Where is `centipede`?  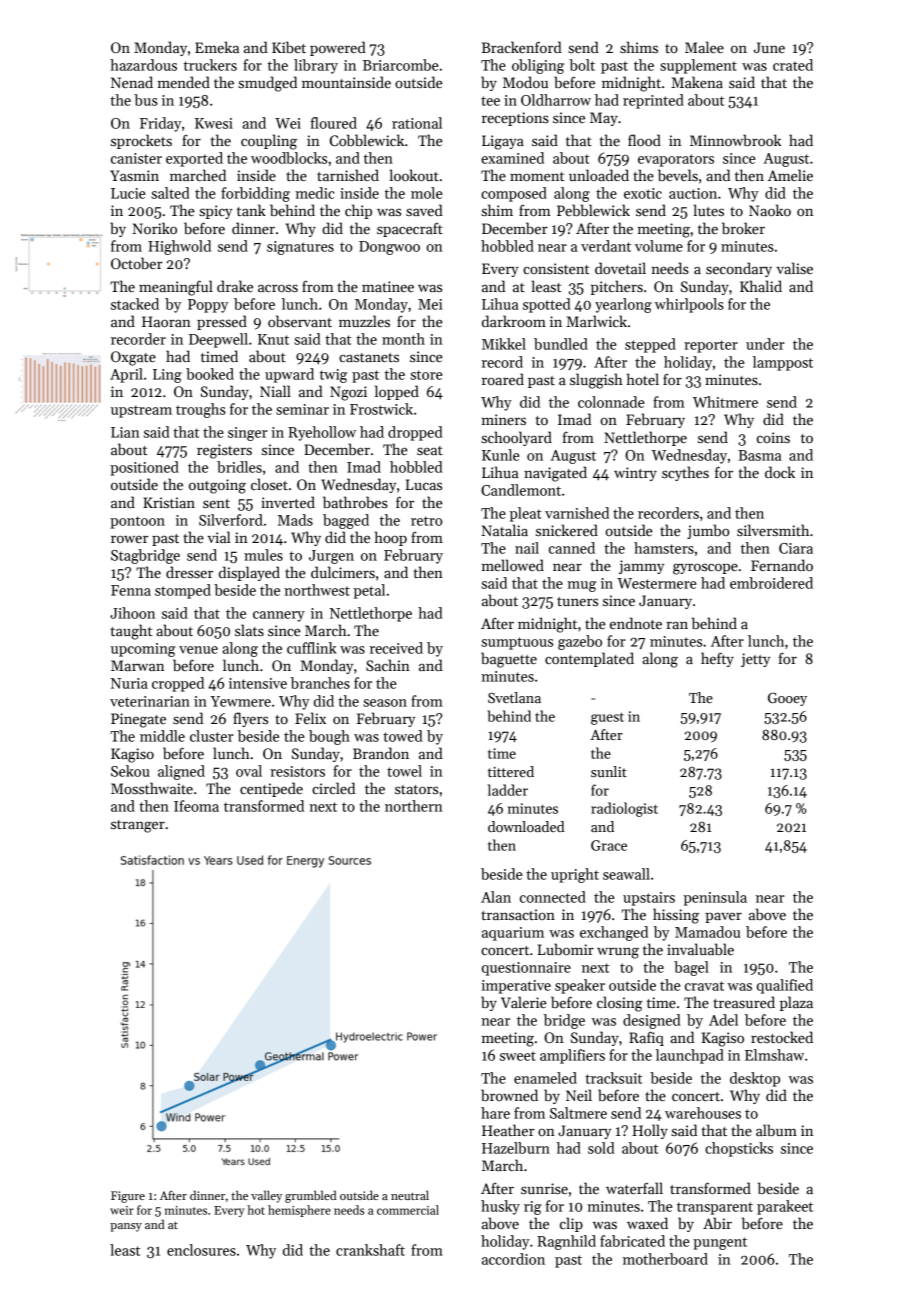 centipede is located at coordinates (271, 789).
